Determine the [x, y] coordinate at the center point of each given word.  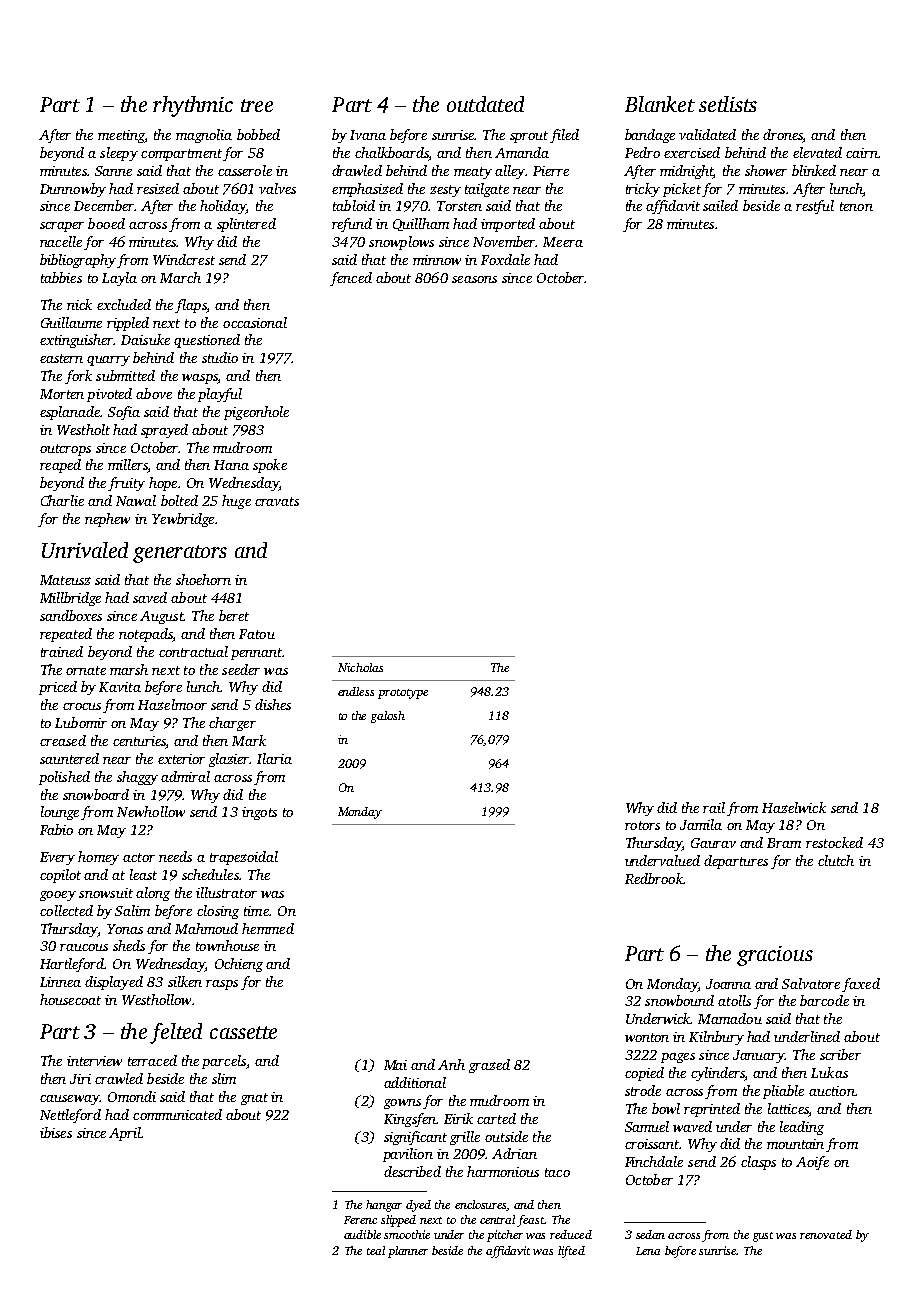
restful [815, 207]
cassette [243, 1032]
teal [376, 1250]
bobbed [258, 134]
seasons [474, 279]
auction [832, 1091]
